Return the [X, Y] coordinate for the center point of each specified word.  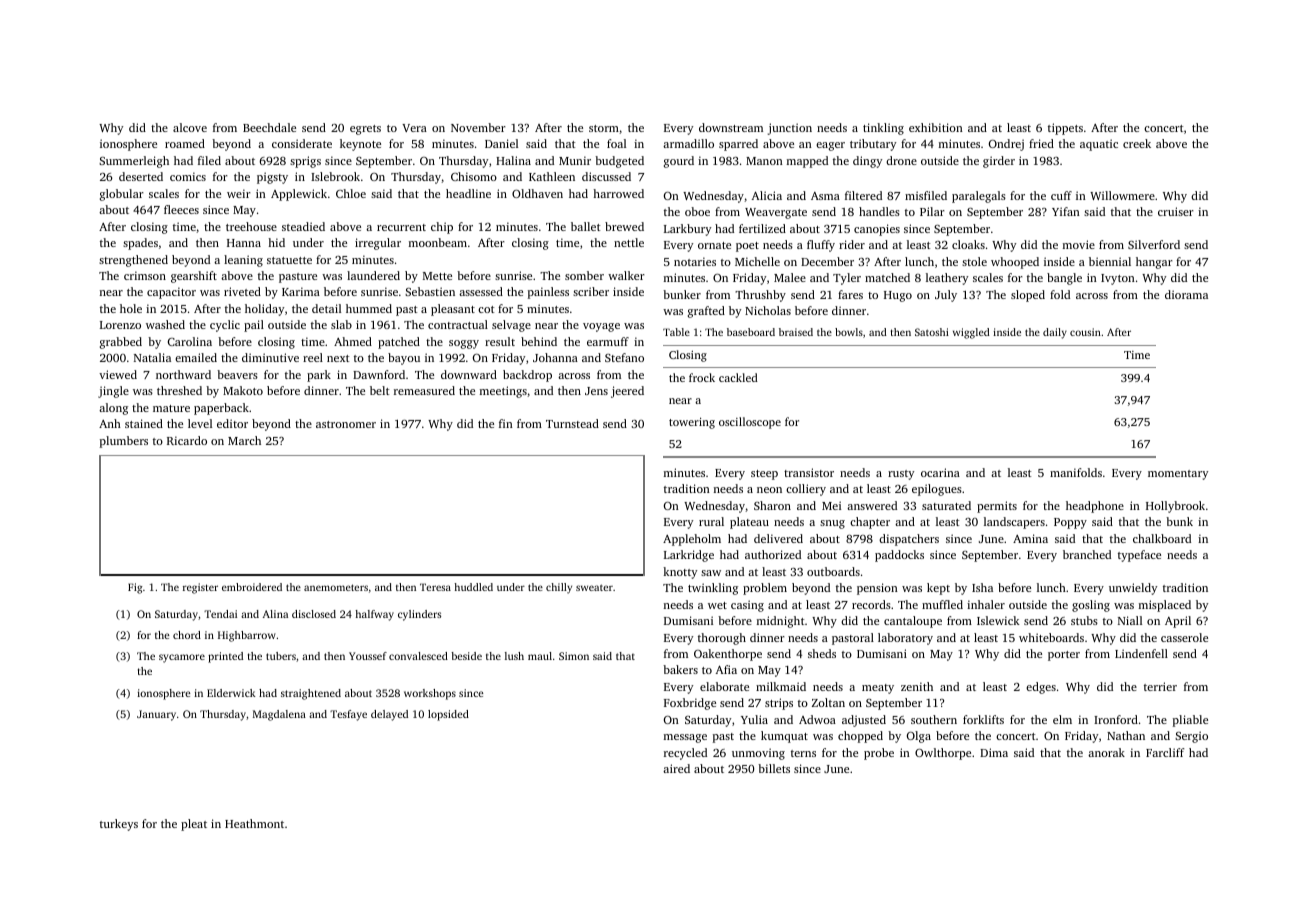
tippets [1065, 129]
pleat [194, 825]
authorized [773, 554]
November [478, 127]
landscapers [1014, 523]
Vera [414, 128]
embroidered [252, 587]
